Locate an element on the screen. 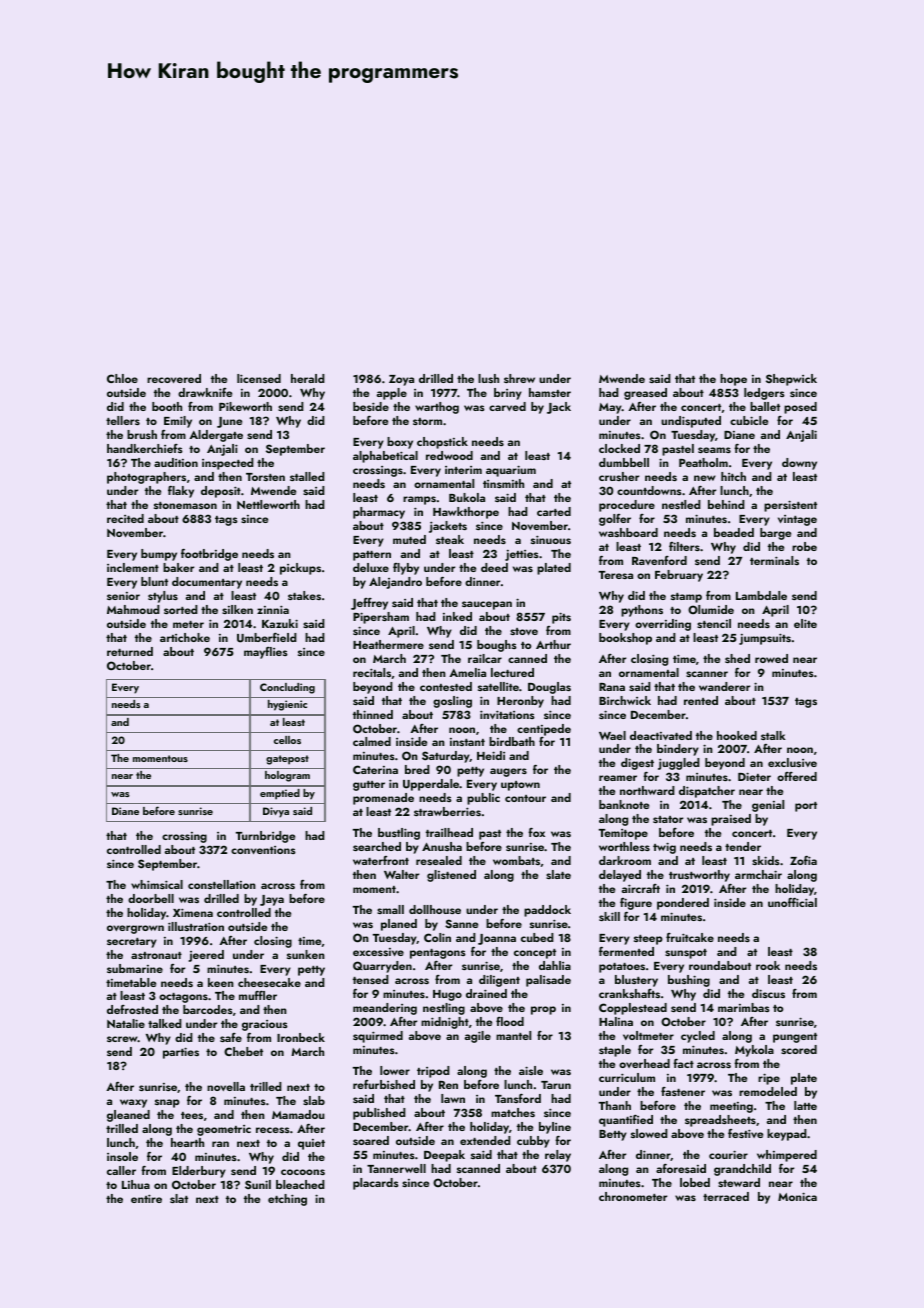  pits is located at coordinates (561, 618).
